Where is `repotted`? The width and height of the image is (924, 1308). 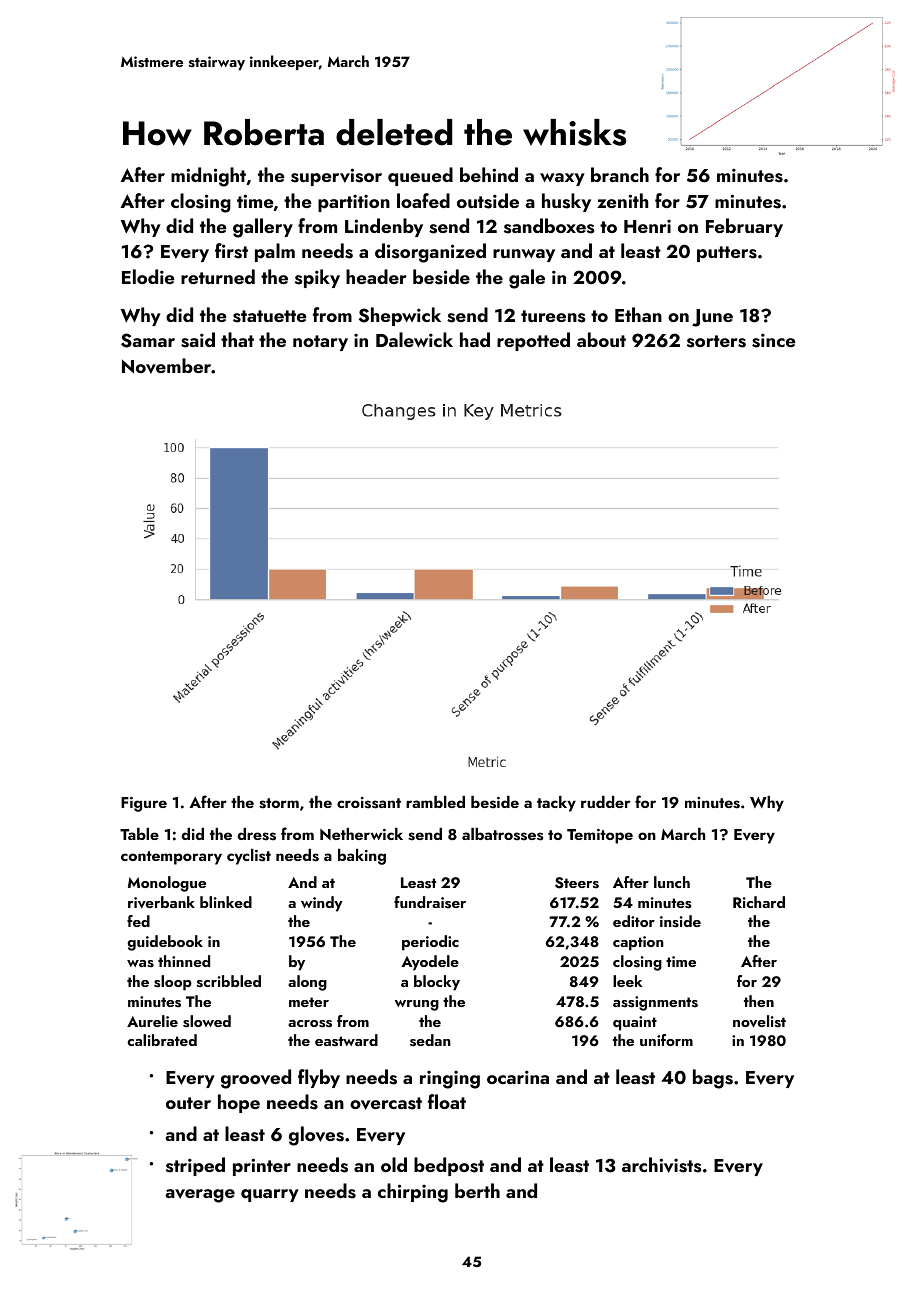
repotted is located at coordinates (533, 341).
